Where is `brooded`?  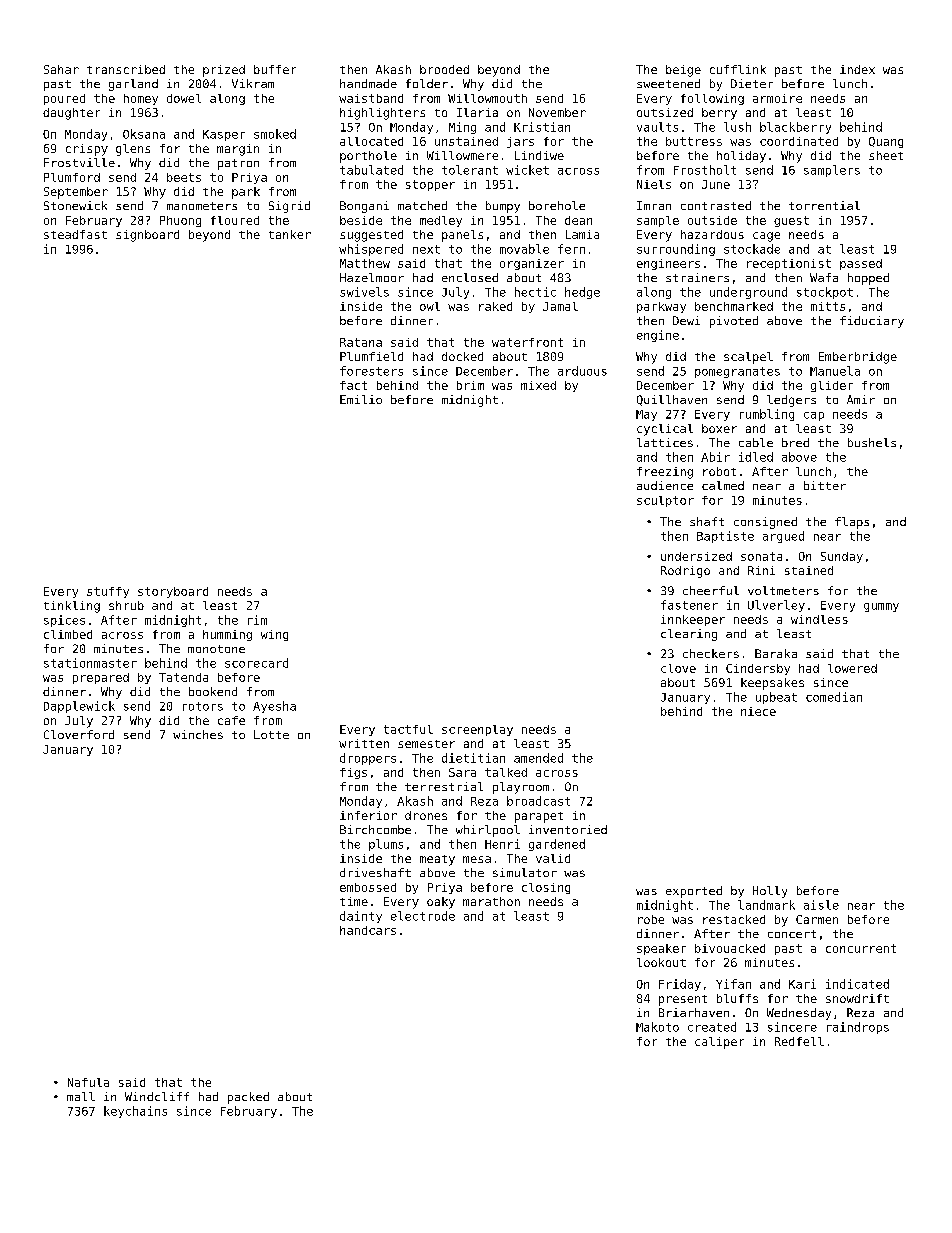
brooded is located at coordinates (444, 69).
